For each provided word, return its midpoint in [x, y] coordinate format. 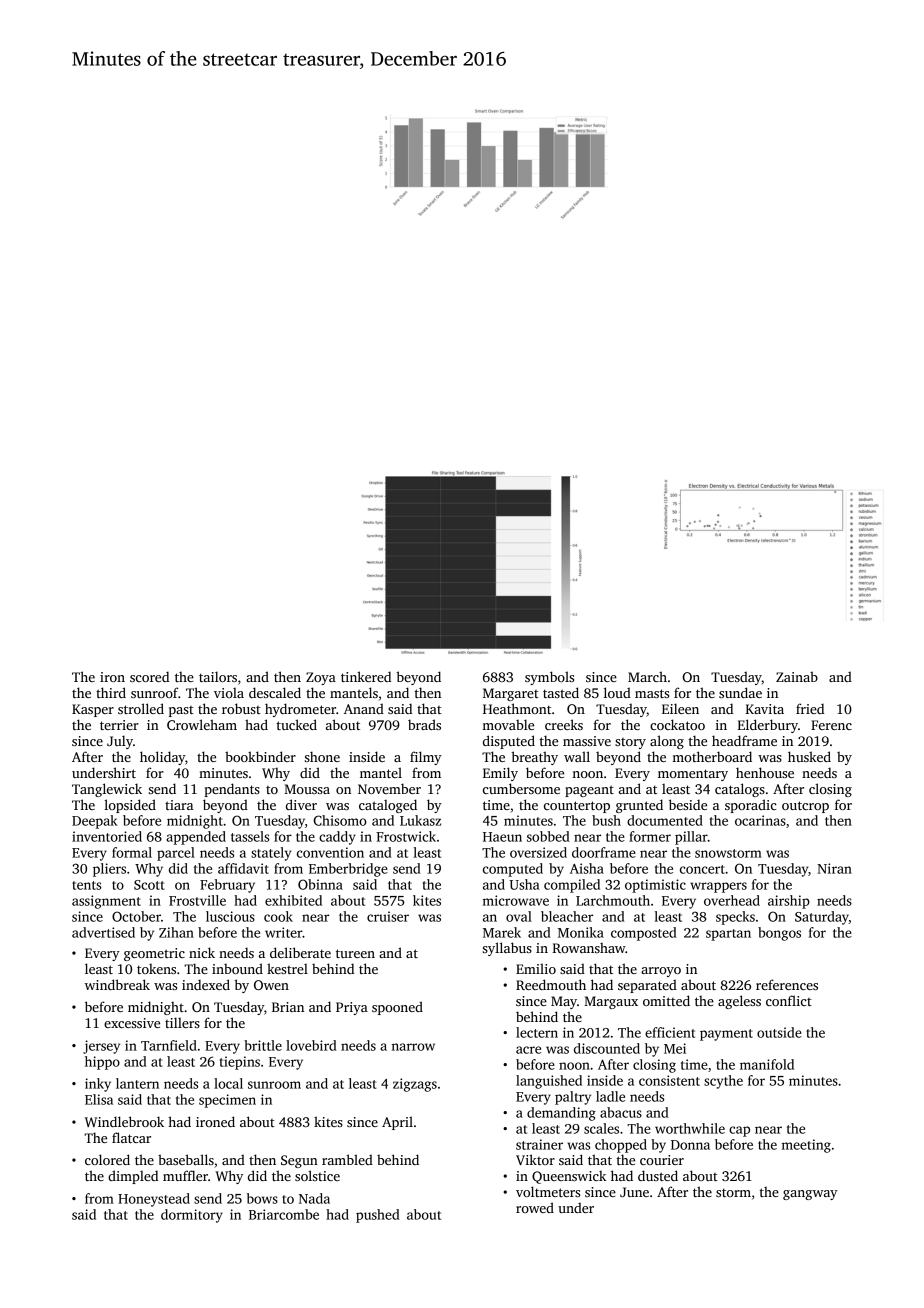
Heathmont [517, 708]
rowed [535, 1207]
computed [513, 870]
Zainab [797, 676]
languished [549, 1082]
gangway [810, 1195]
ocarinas [760, 820]
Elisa [99, 1099]
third [111, 692]
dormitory [192, 1216]
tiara [179, 805]
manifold [767, 1064]
